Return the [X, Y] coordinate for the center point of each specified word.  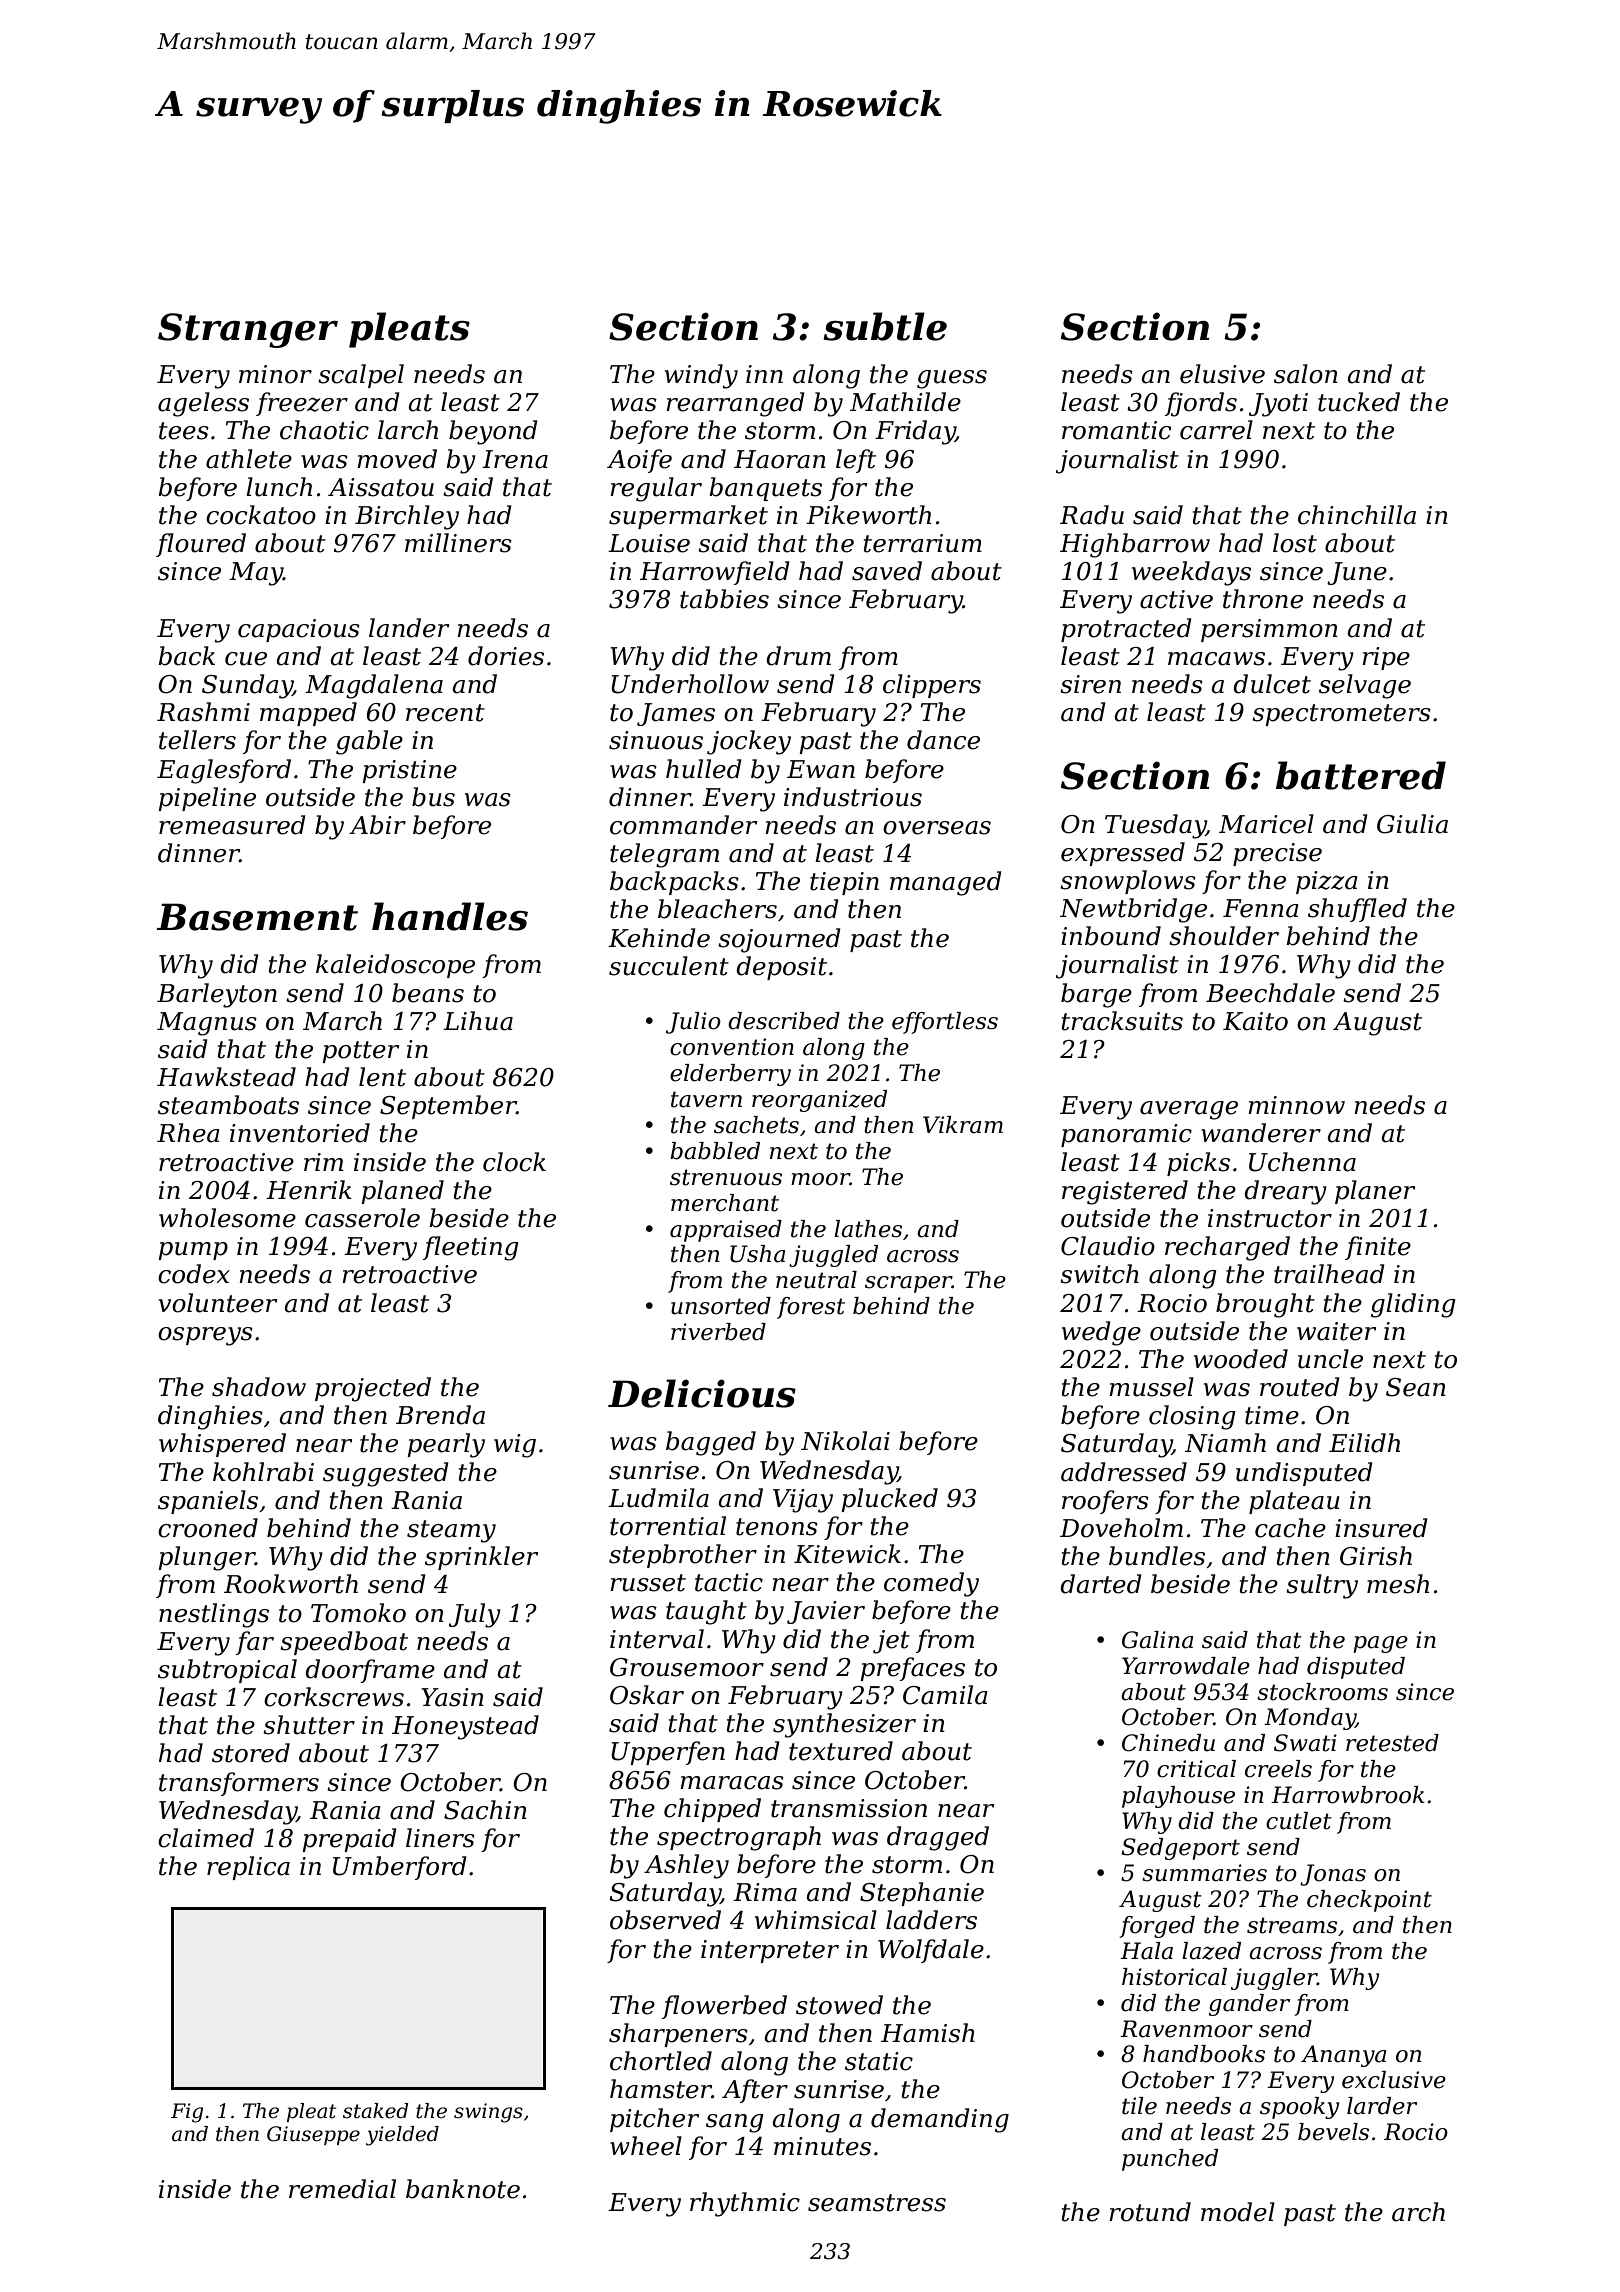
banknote [463, 2189]
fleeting [471, 1248]
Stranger [248, 330]
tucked [1359, 402]
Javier [826, 1612]
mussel [1151, 1387]
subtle [885, 326]
